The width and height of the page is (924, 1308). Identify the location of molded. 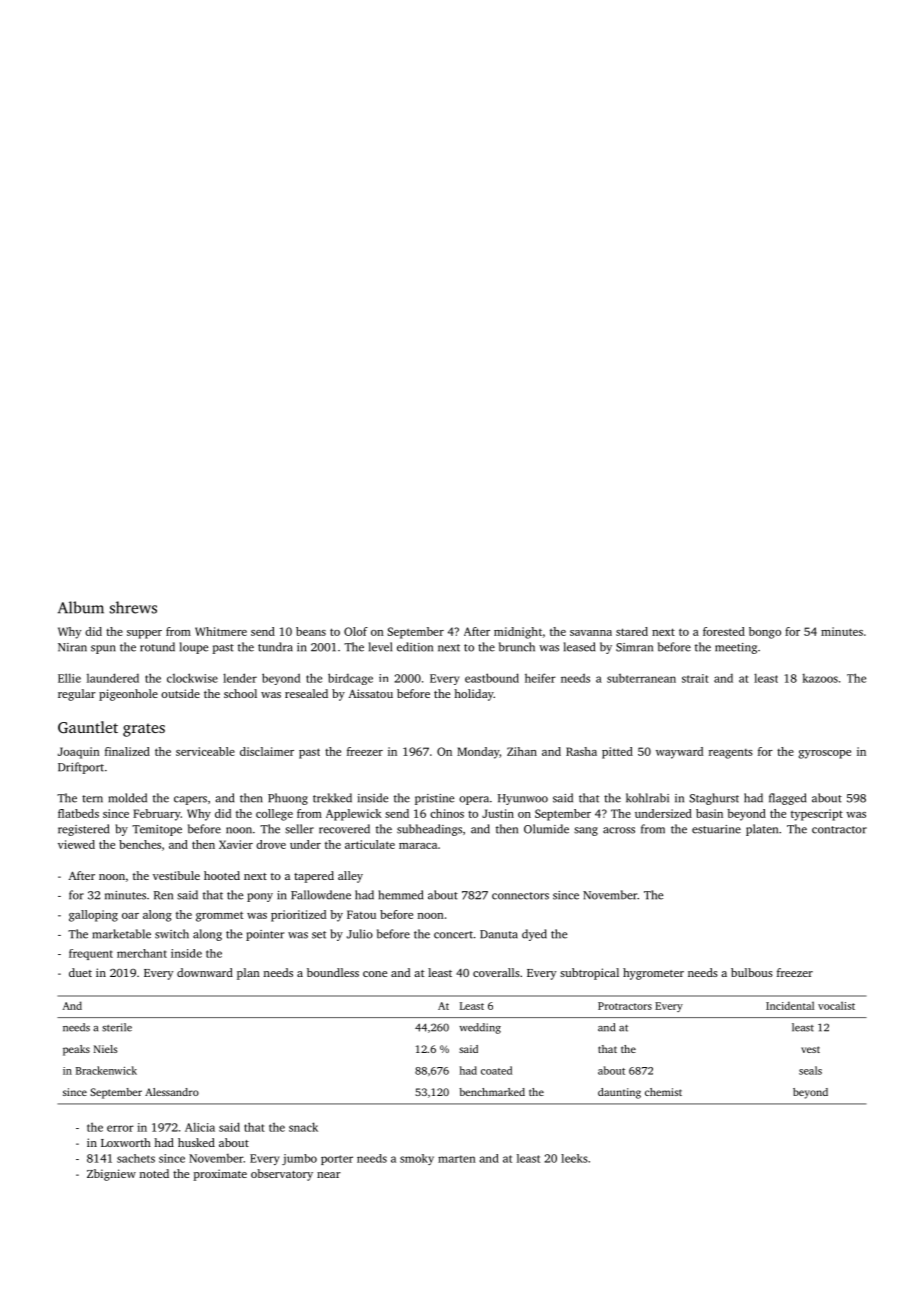
(128, 798).
